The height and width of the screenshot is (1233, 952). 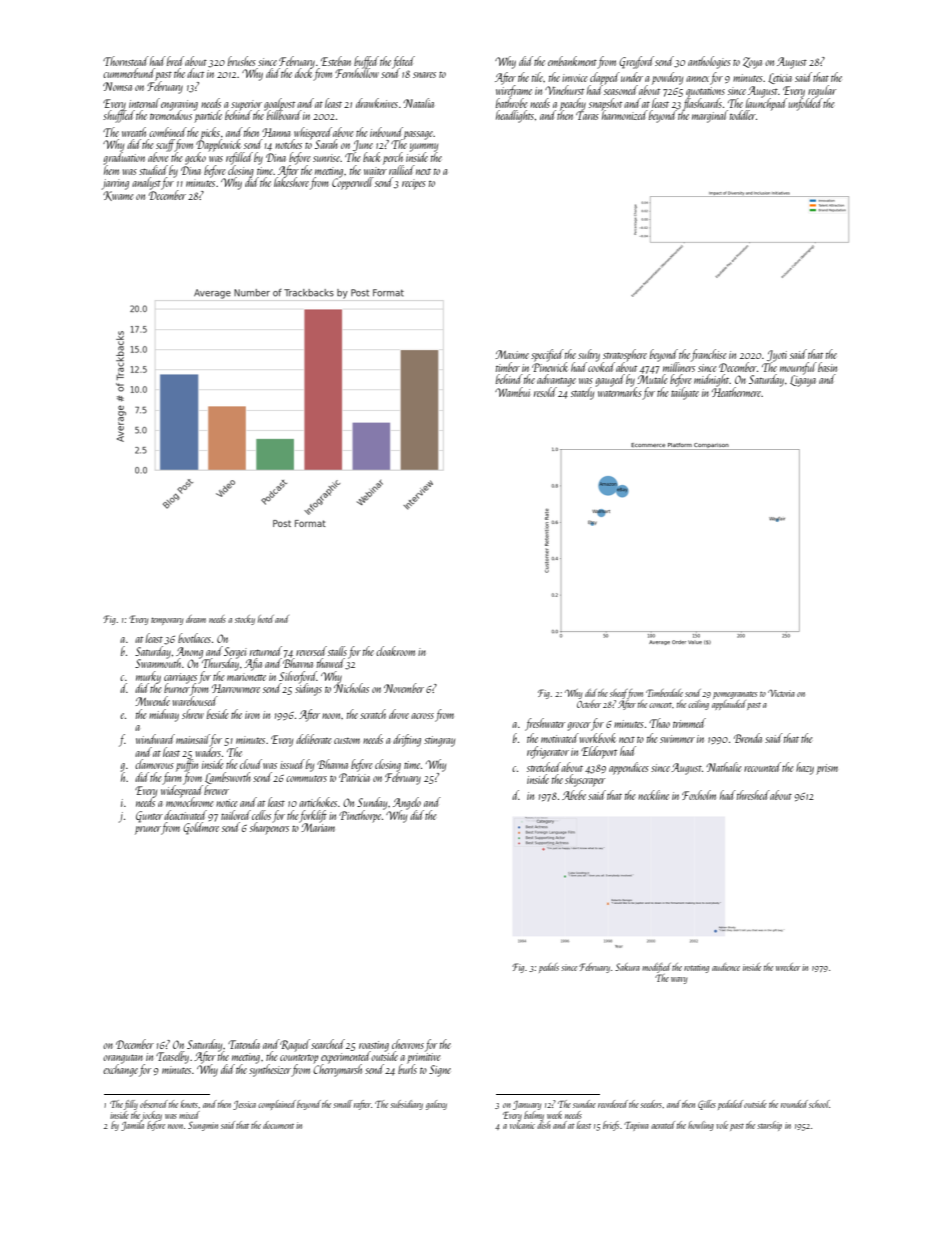 I want to click on pruner, so click(x=148, y=830).
